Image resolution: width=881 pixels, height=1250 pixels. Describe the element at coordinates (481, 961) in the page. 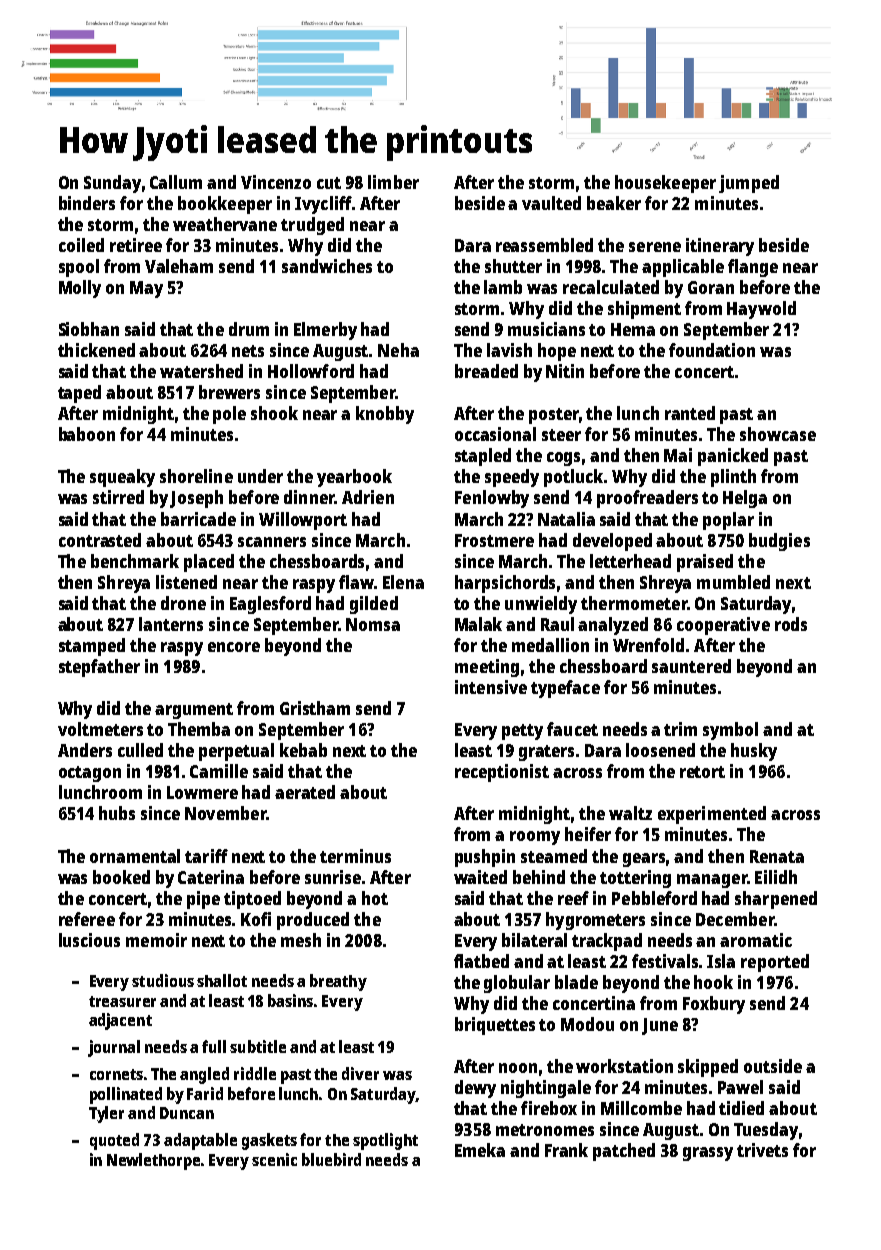

I see `flatbed` at that location.
